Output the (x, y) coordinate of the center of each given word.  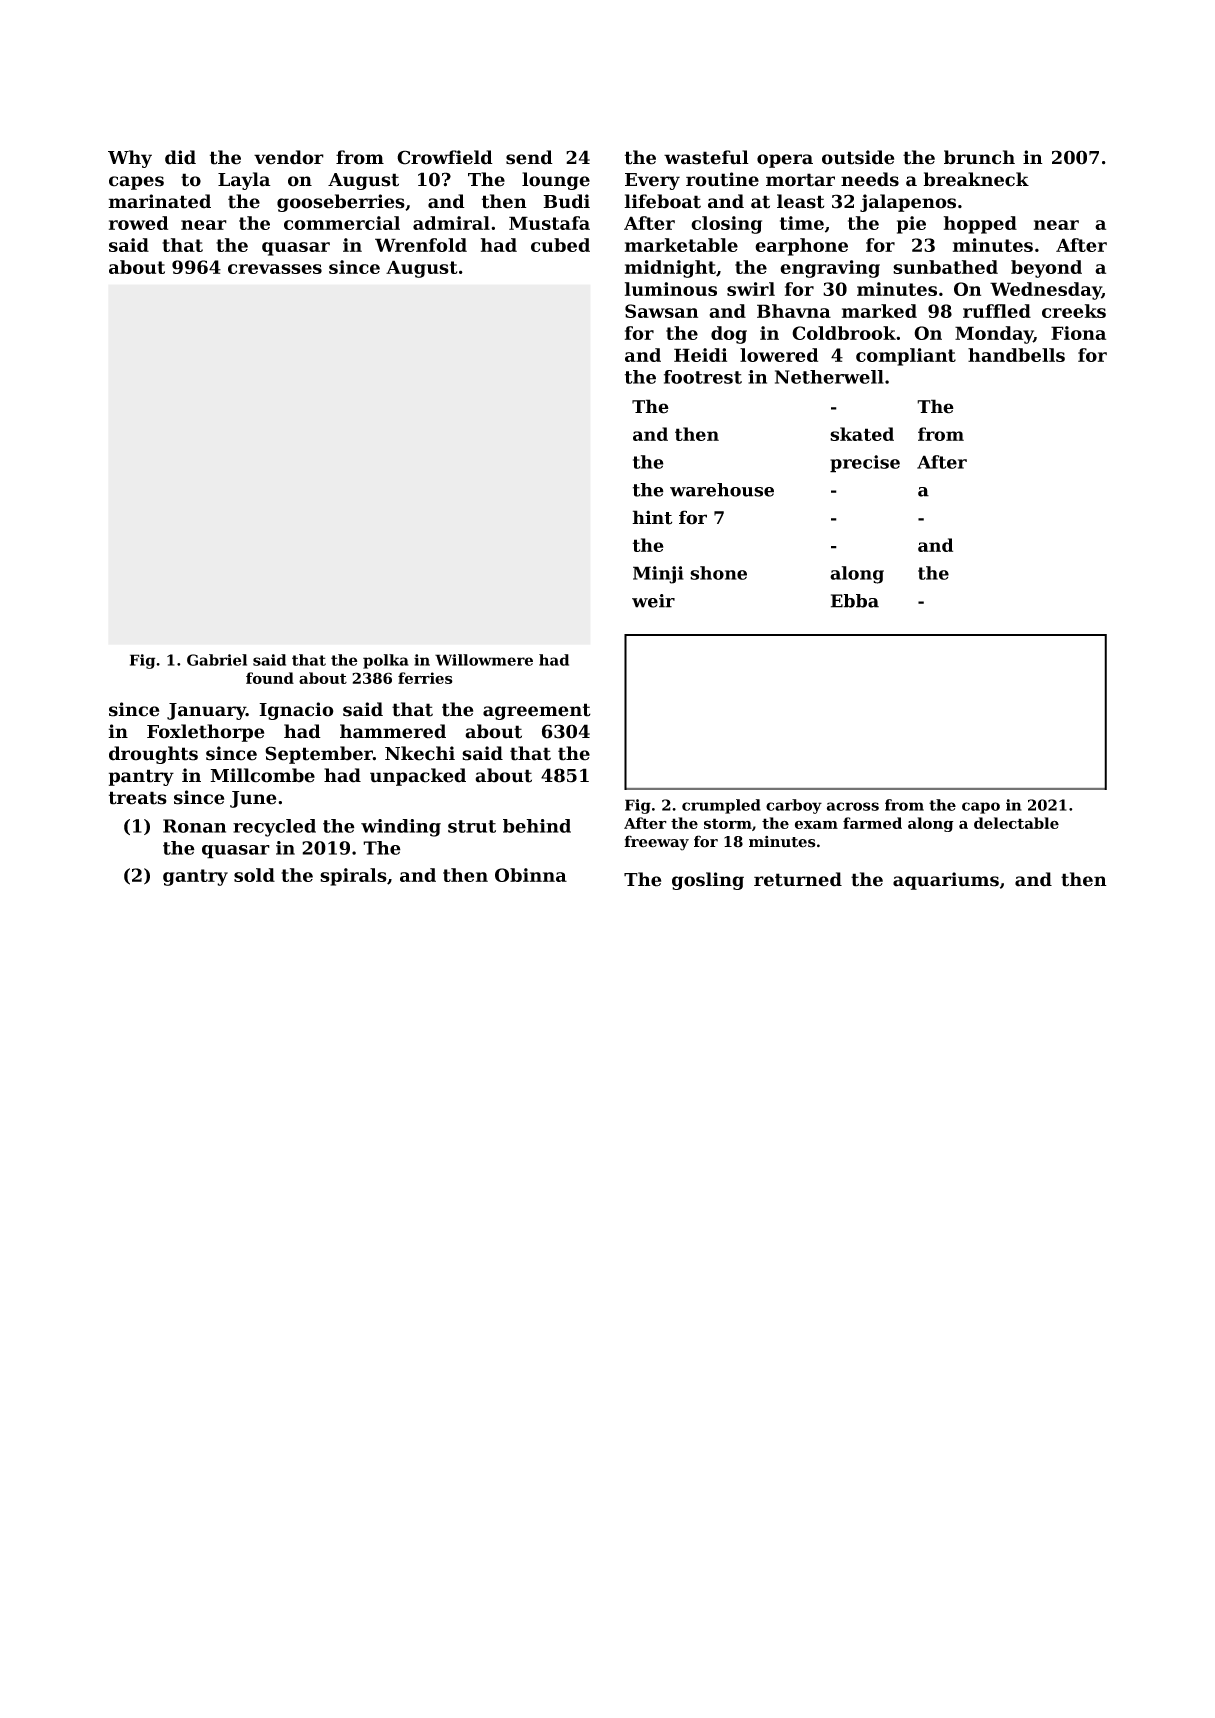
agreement (537, 711)
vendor (289, 157)
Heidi (700, 355)
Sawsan (661, 311)
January (206, 711)
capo (981, 808)
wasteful (706, 157)
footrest (703, 377)
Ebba (855, 601)
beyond (1046, 269)
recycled (274, 828)
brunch (979, 157)
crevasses (275, 269)
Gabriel (217, 660)
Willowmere (484, 660)
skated (862, 434)
